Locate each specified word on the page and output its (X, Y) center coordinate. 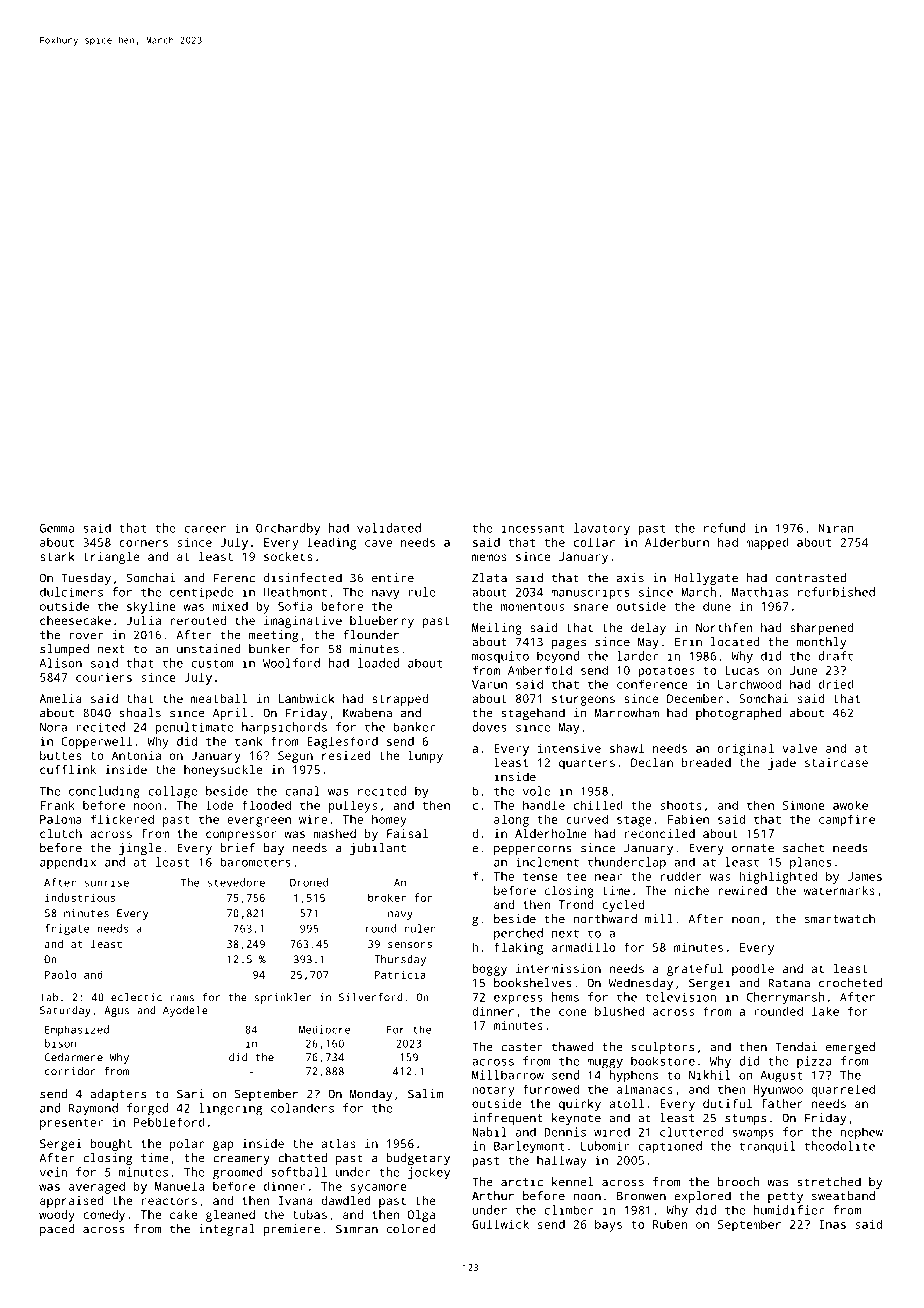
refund (724, 528)
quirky (580, 1105)
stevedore (236, 882)
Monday (371, 1095)
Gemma (57, 528)
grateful (695, 970)
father (782, 1103)
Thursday (400, 960)
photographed (738, 714)
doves (489, 727)
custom (213, 663)
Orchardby (288, 529)
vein (53, 1172)
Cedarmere (73, 1057)
